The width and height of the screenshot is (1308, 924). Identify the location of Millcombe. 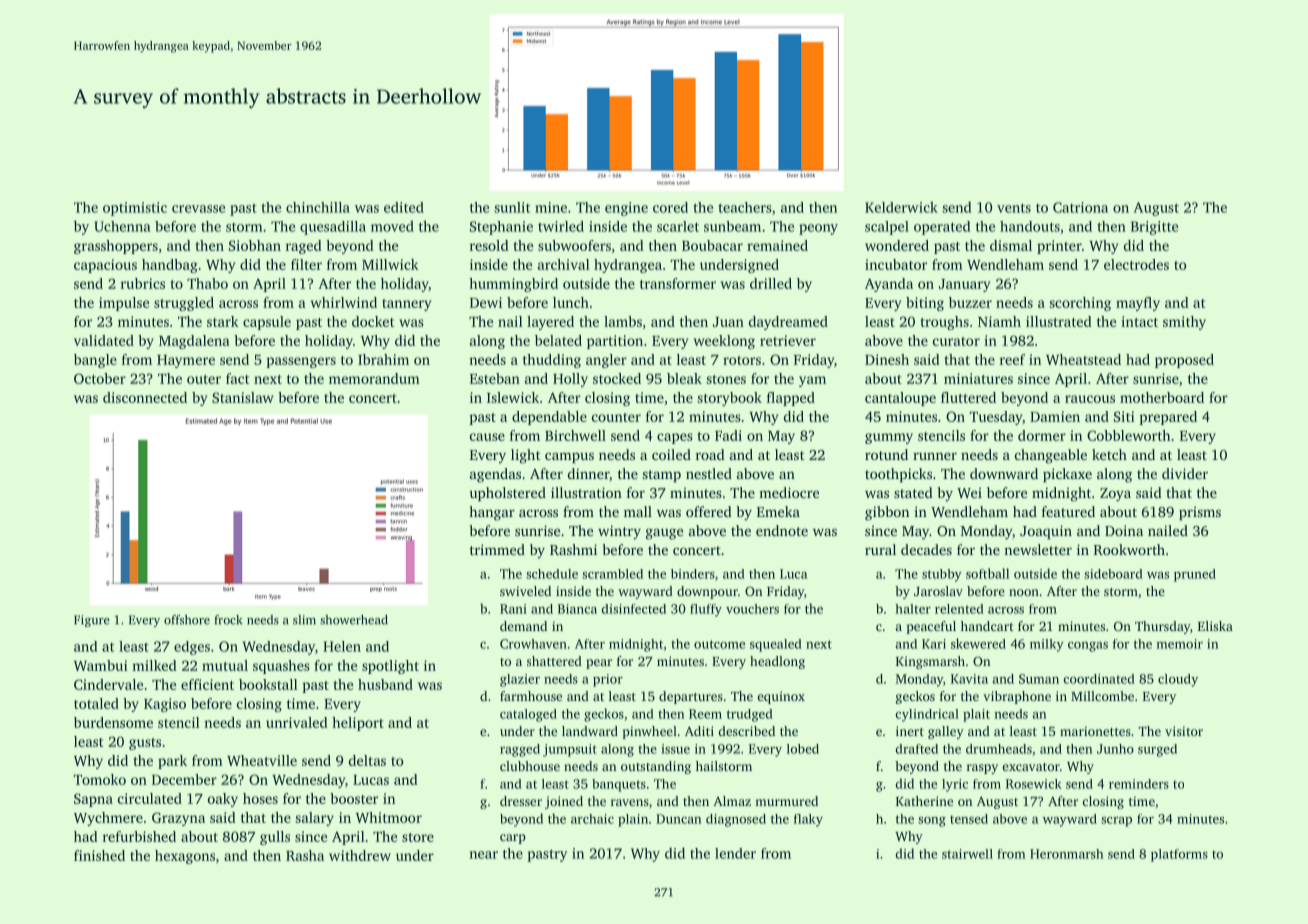
(1102, 696).
